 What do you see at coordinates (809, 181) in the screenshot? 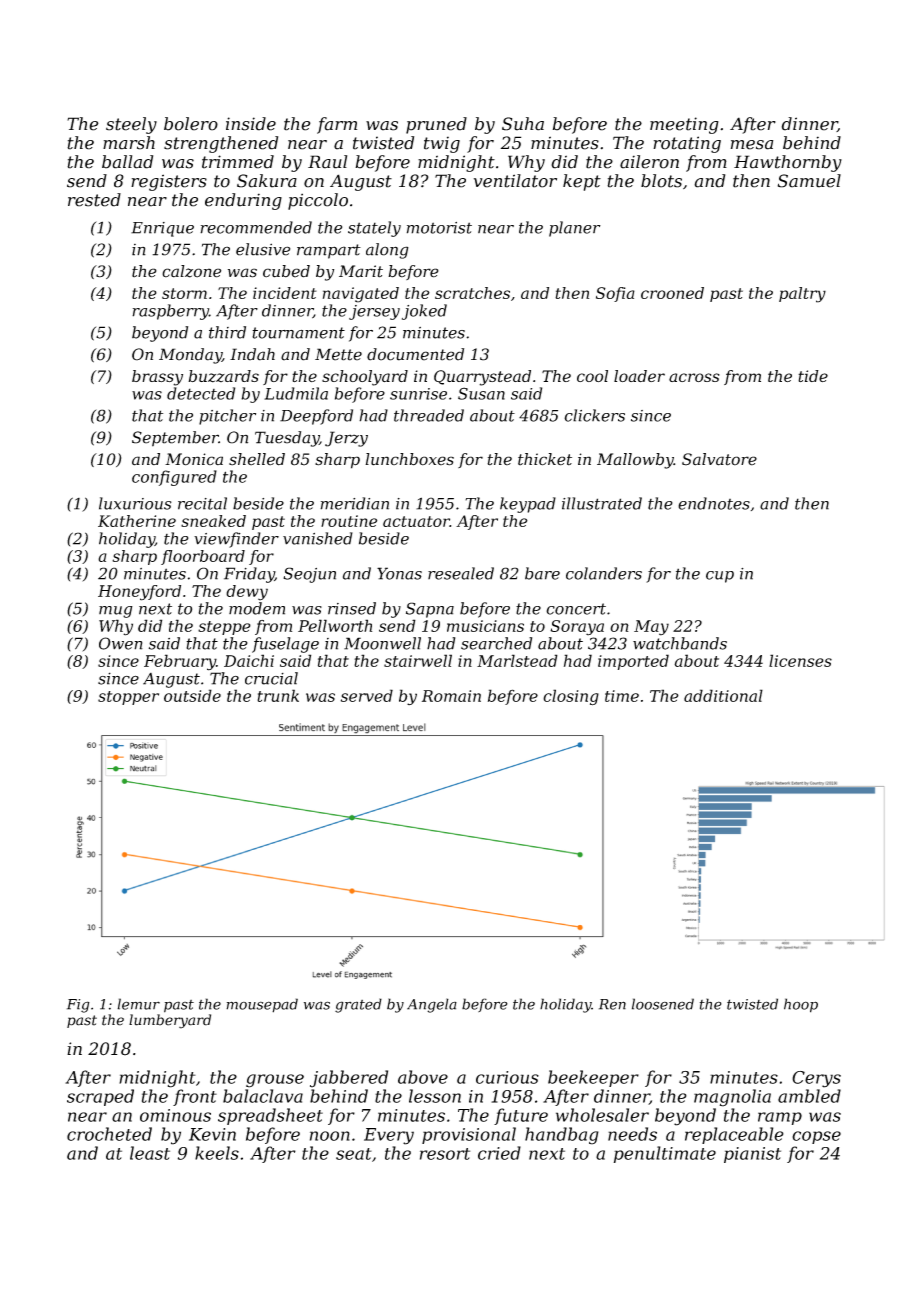
I see `Samuel` at bounding box center [809, 181].
